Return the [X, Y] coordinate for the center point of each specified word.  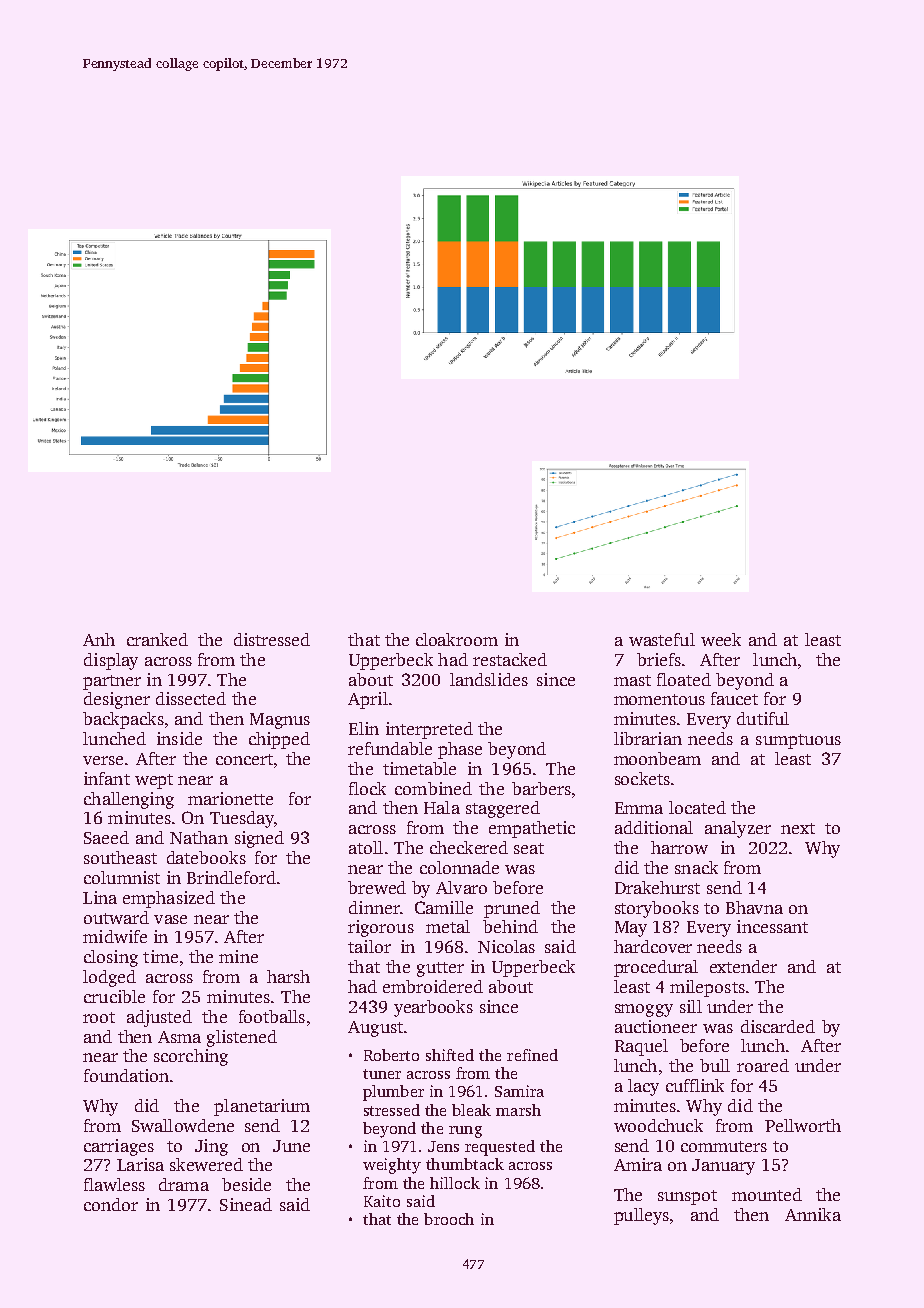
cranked [157, 639]
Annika [813, 1214]
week [721, 639]
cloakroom [457, 639]
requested [500, 1148]
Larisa [140, 1164]
